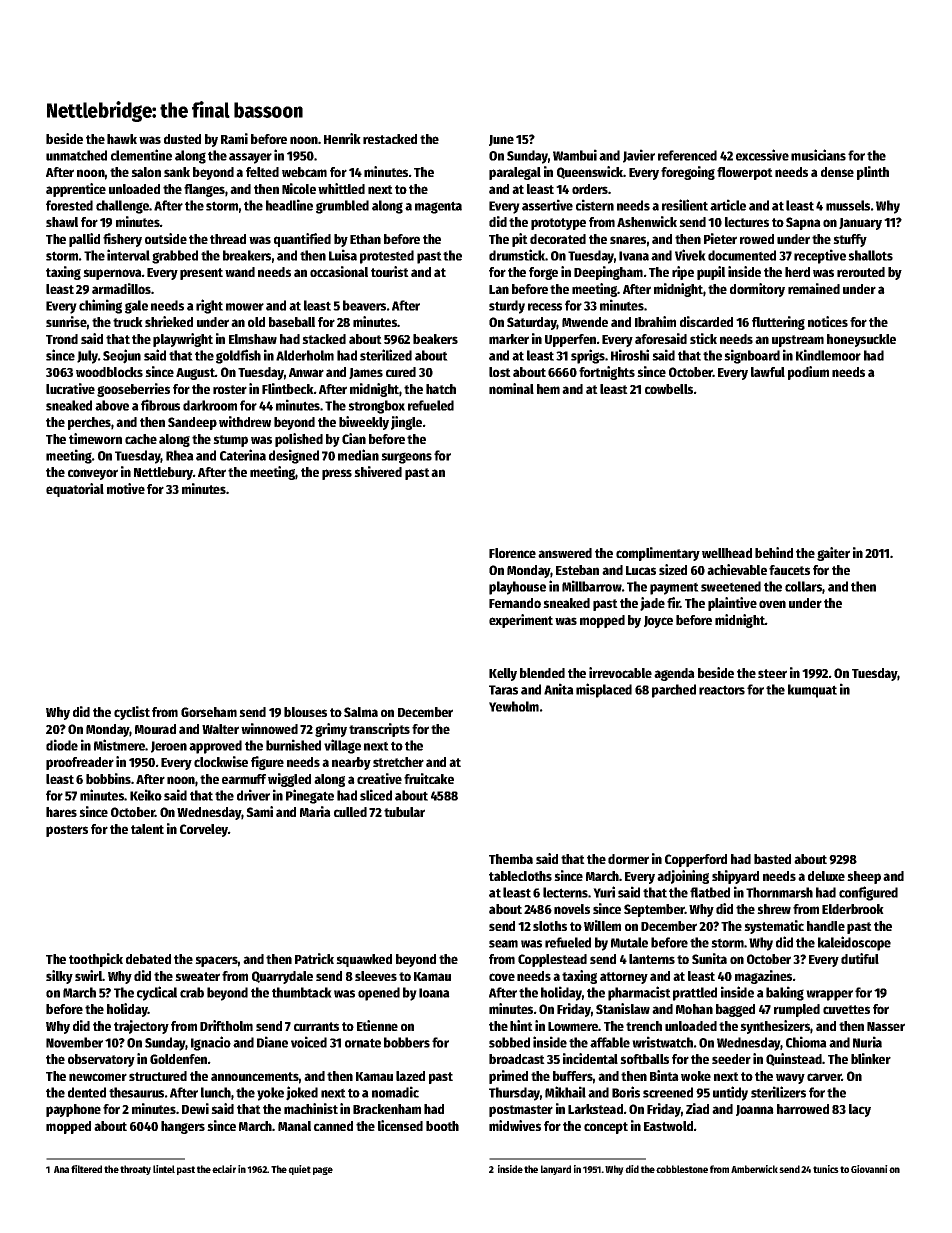 The height and width of the screenshot is (1233, 952). What do you see at coordinates (438, 207) in the screenshot?
I see `magenta` at bounding box center [438, 207].
